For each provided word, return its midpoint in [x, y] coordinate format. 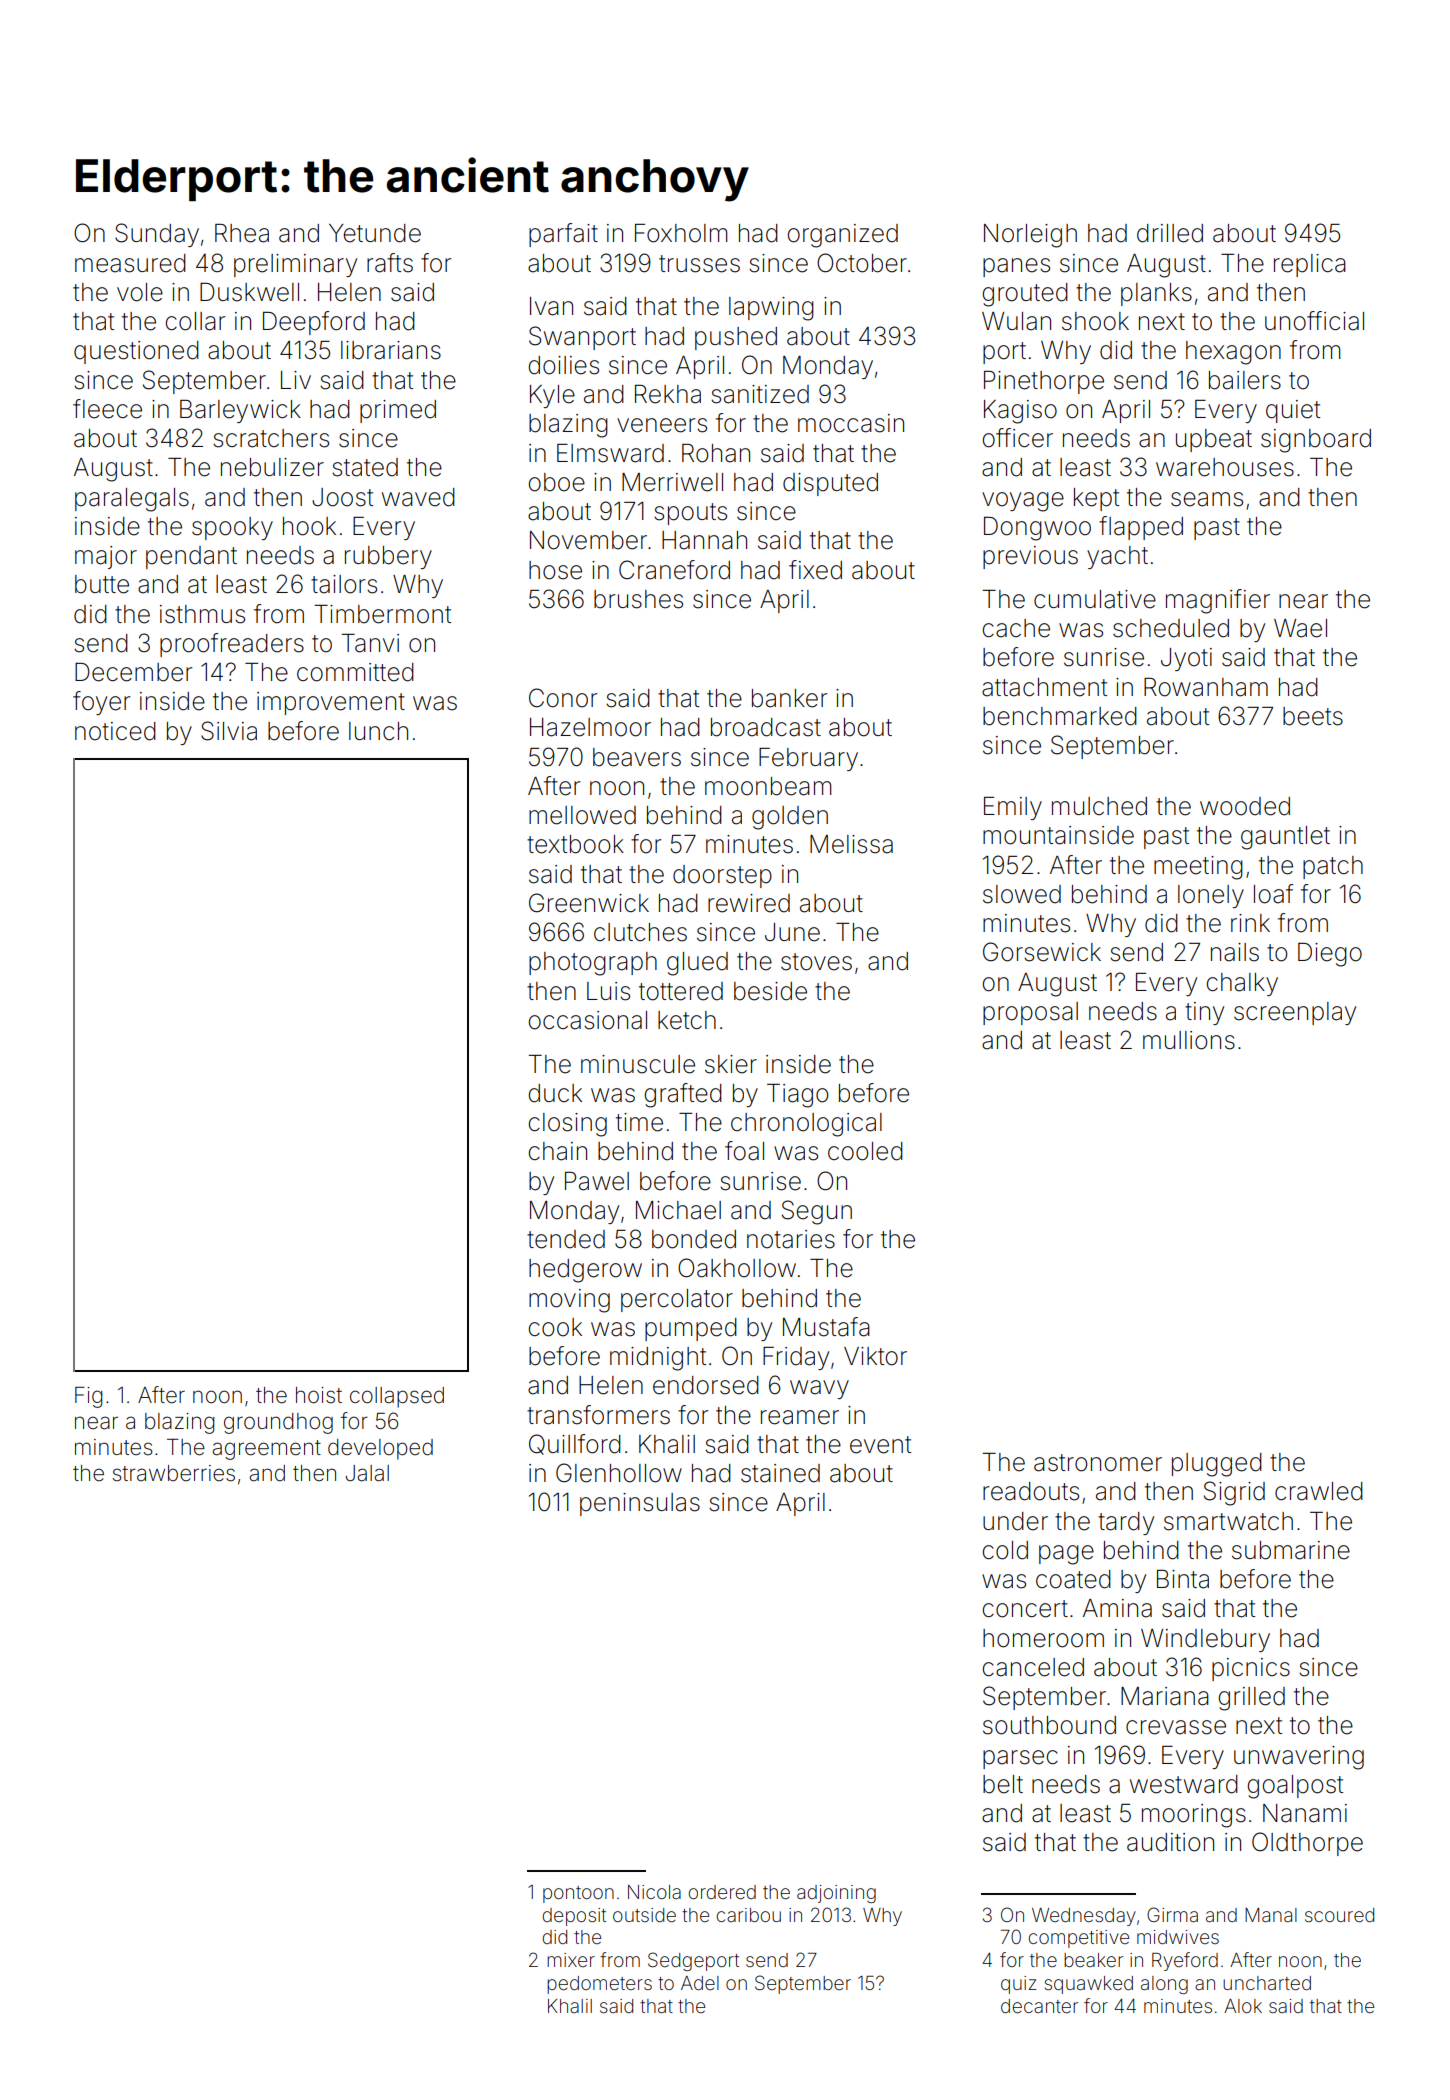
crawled [1319, 1491]
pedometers [599, 1985]
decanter [1039, 2006]
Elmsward [610, 453]
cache [1016, 628]
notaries [791, 1239]
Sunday [157, 235]
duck [555, 1093]
